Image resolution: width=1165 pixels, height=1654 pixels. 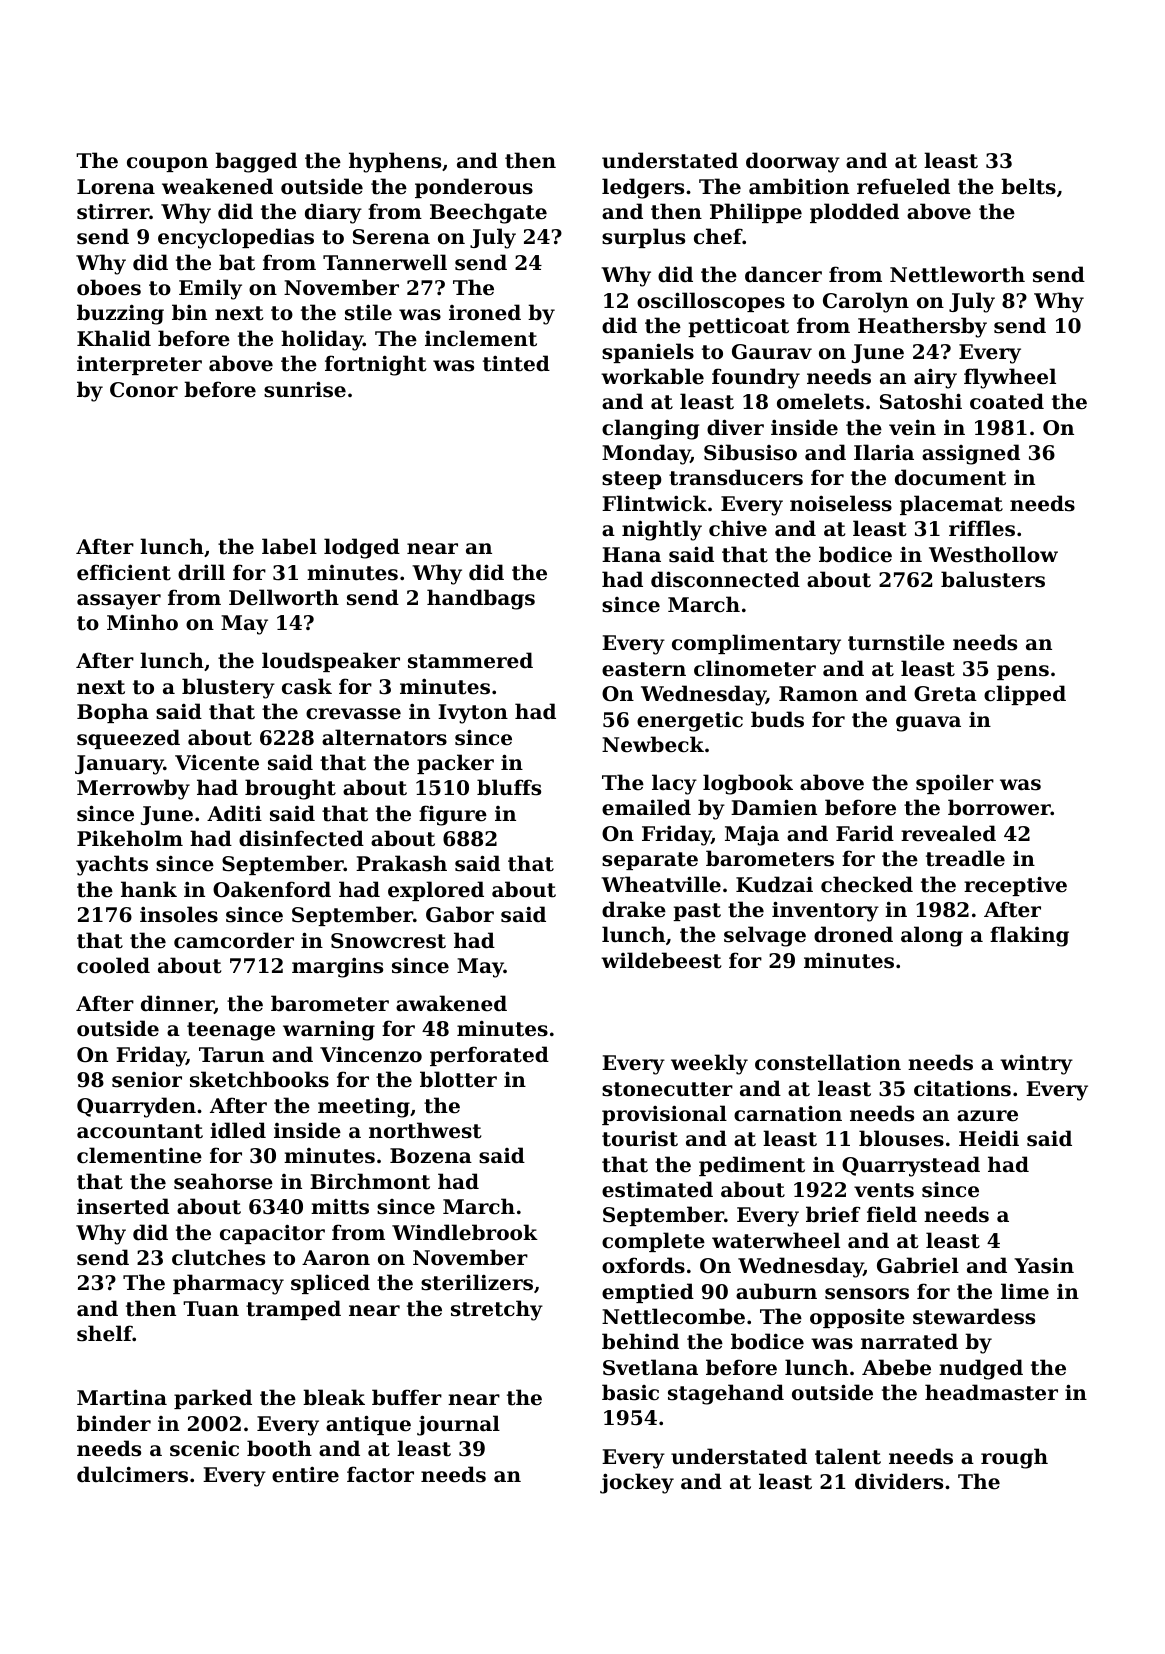 I want to click on oboes, so click(x=109, y=287).
